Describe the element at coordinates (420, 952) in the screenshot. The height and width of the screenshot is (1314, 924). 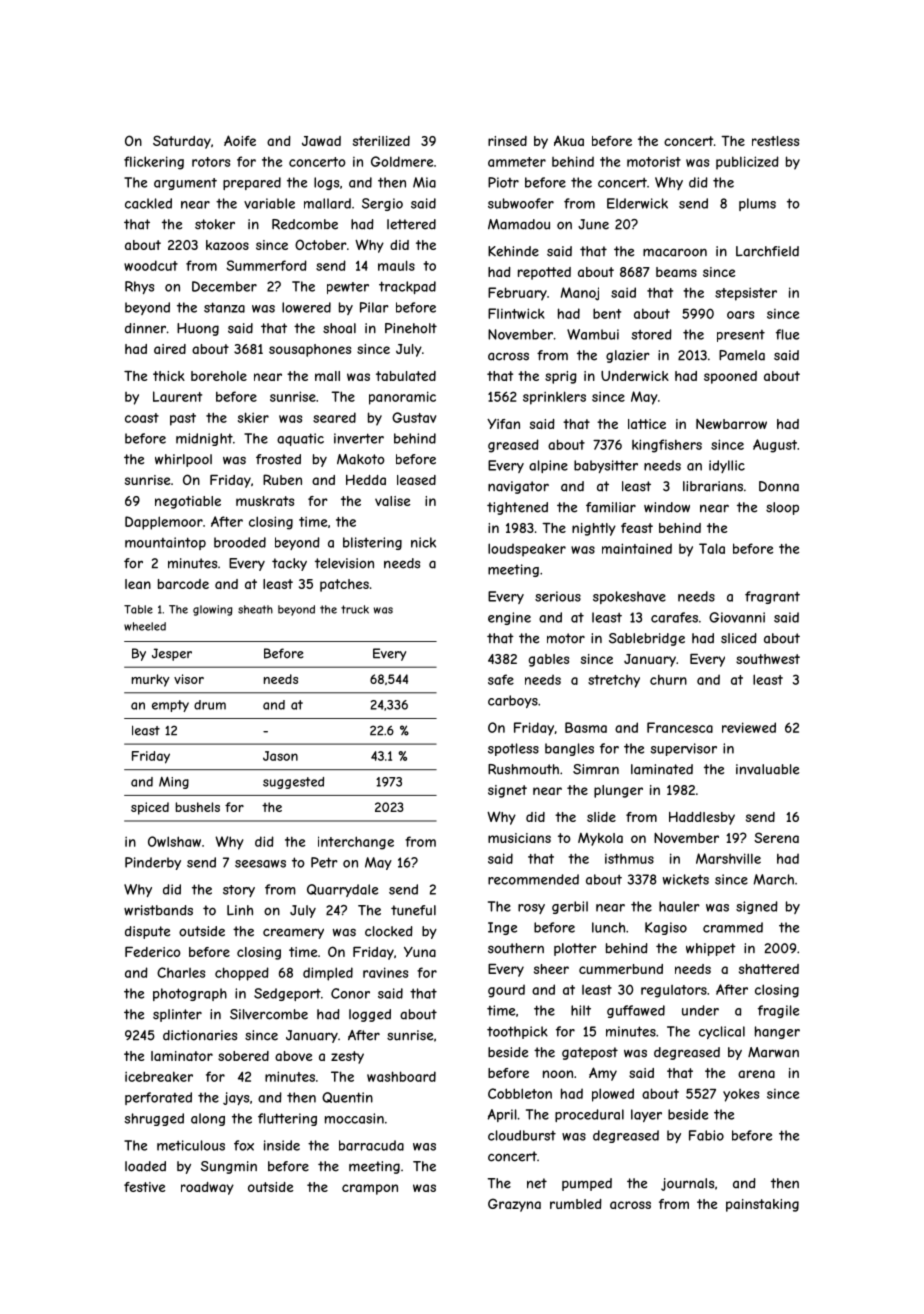
I see `Yuna` at that location.
